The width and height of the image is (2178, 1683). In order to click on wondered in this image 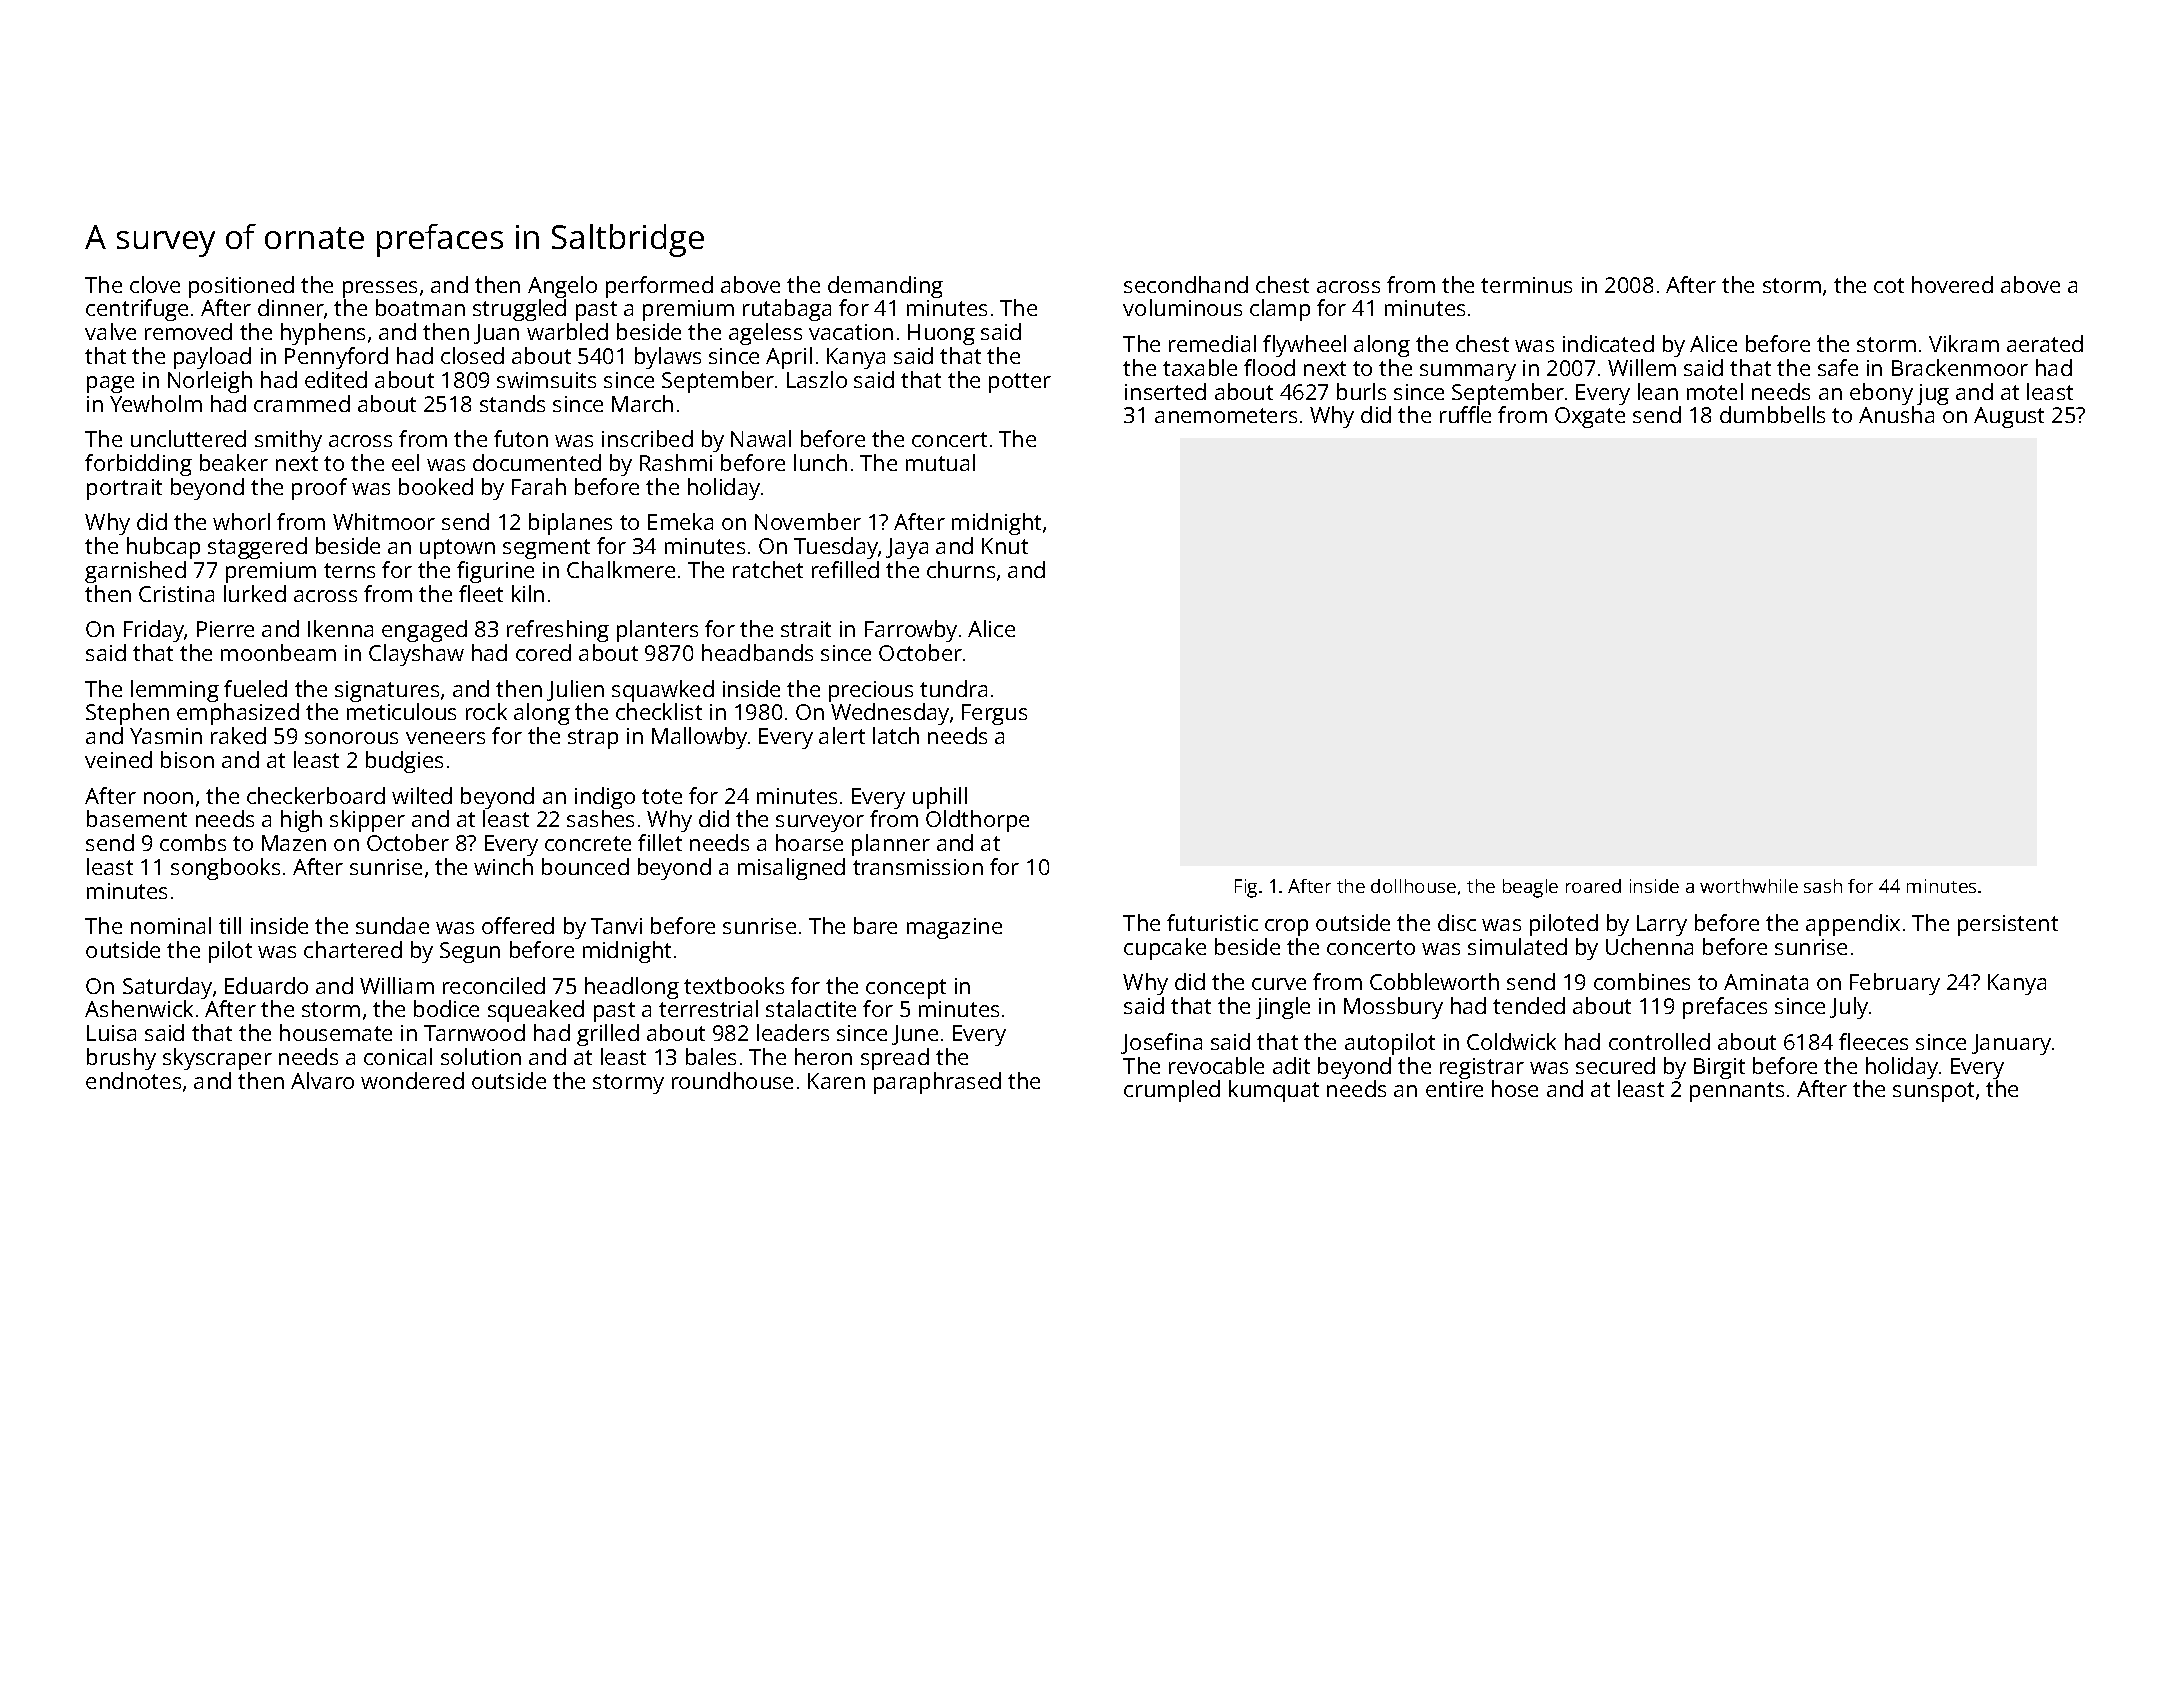, I will do `click(412, 1080)`.
